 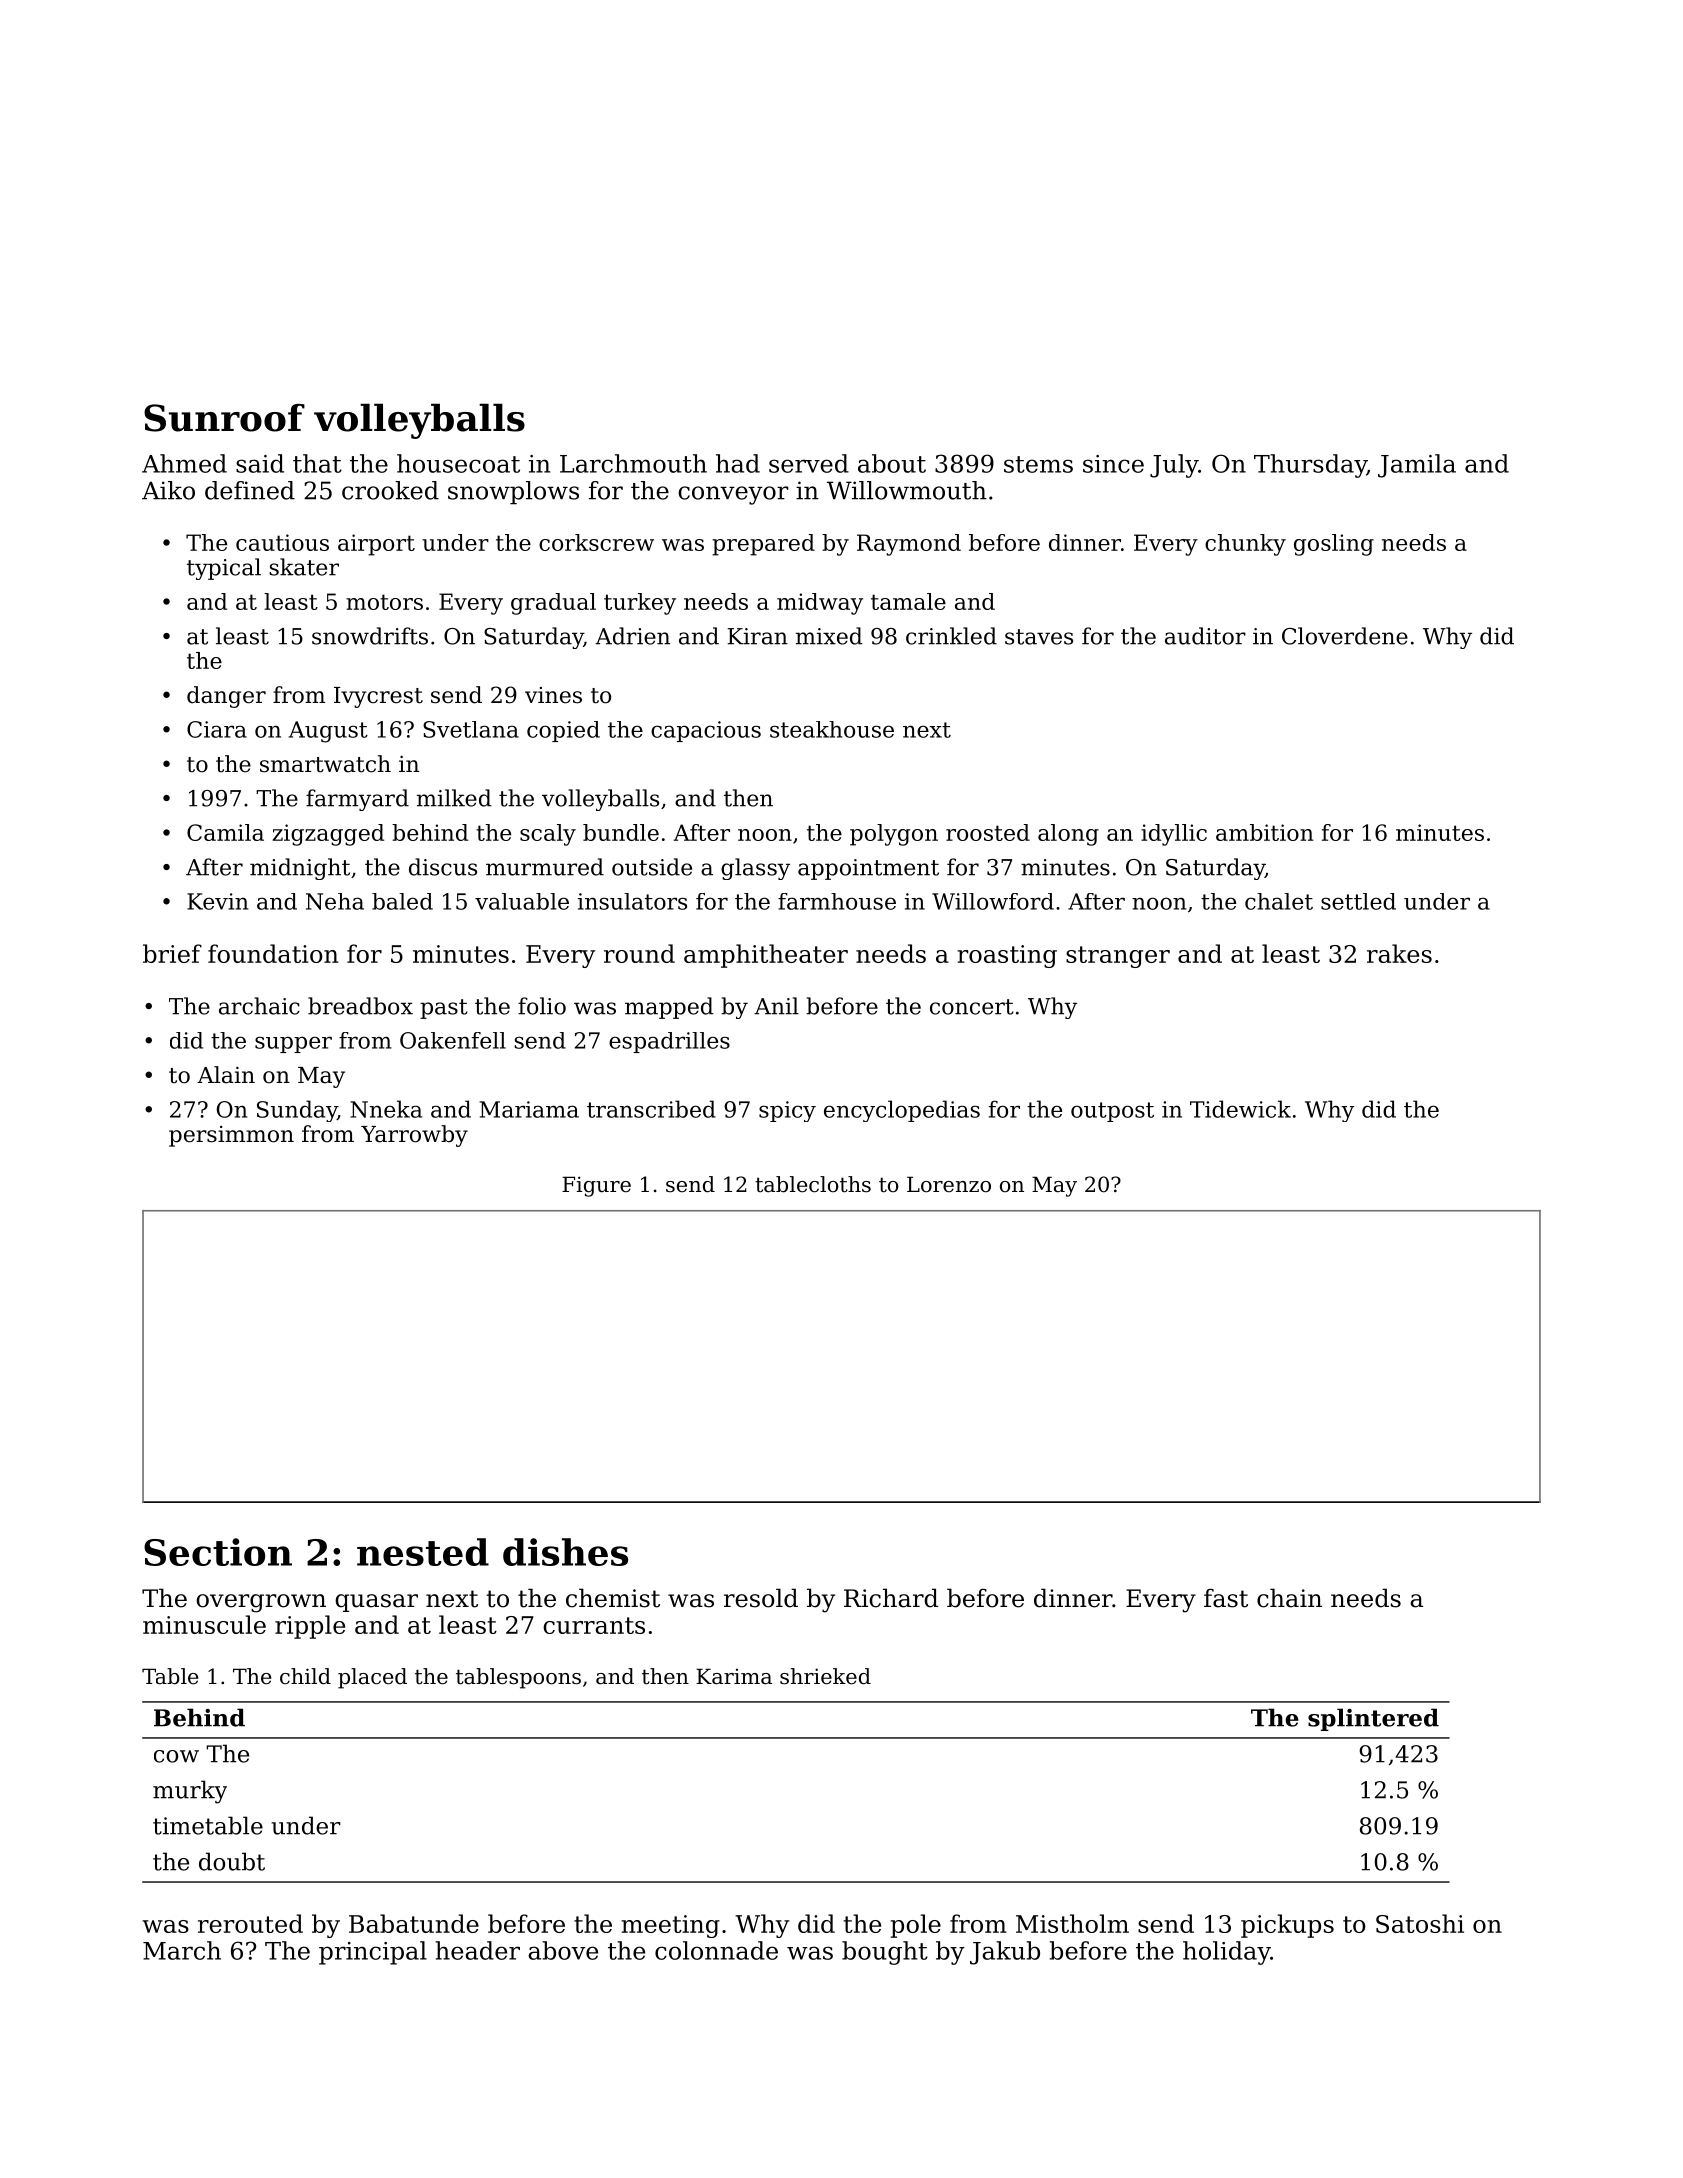 I want to click on gosling, so click(x=1334, y=545).
